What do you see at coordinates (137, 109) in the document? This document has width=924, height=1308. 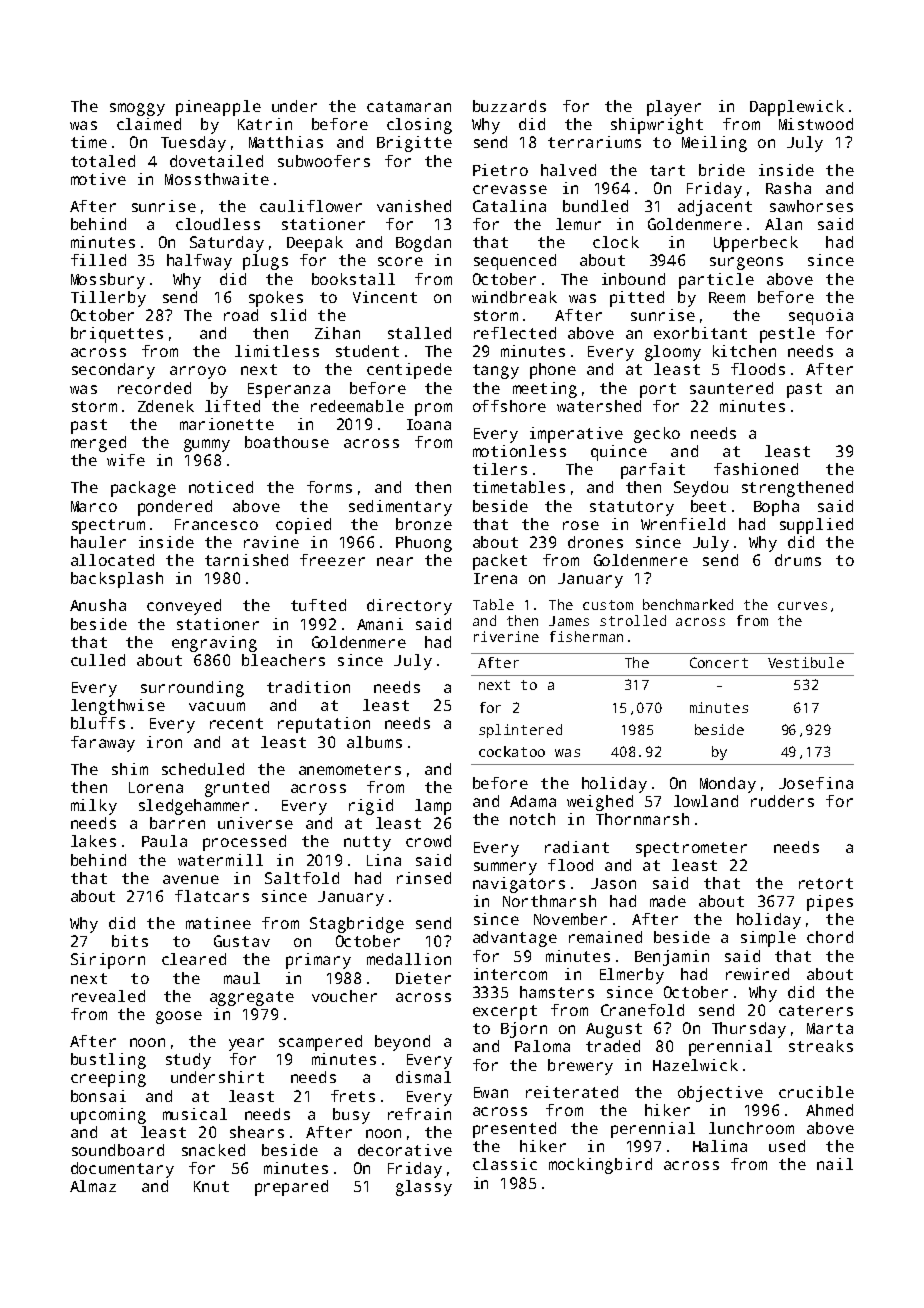 I see `smoggy` at bounding box center [137, 109].
